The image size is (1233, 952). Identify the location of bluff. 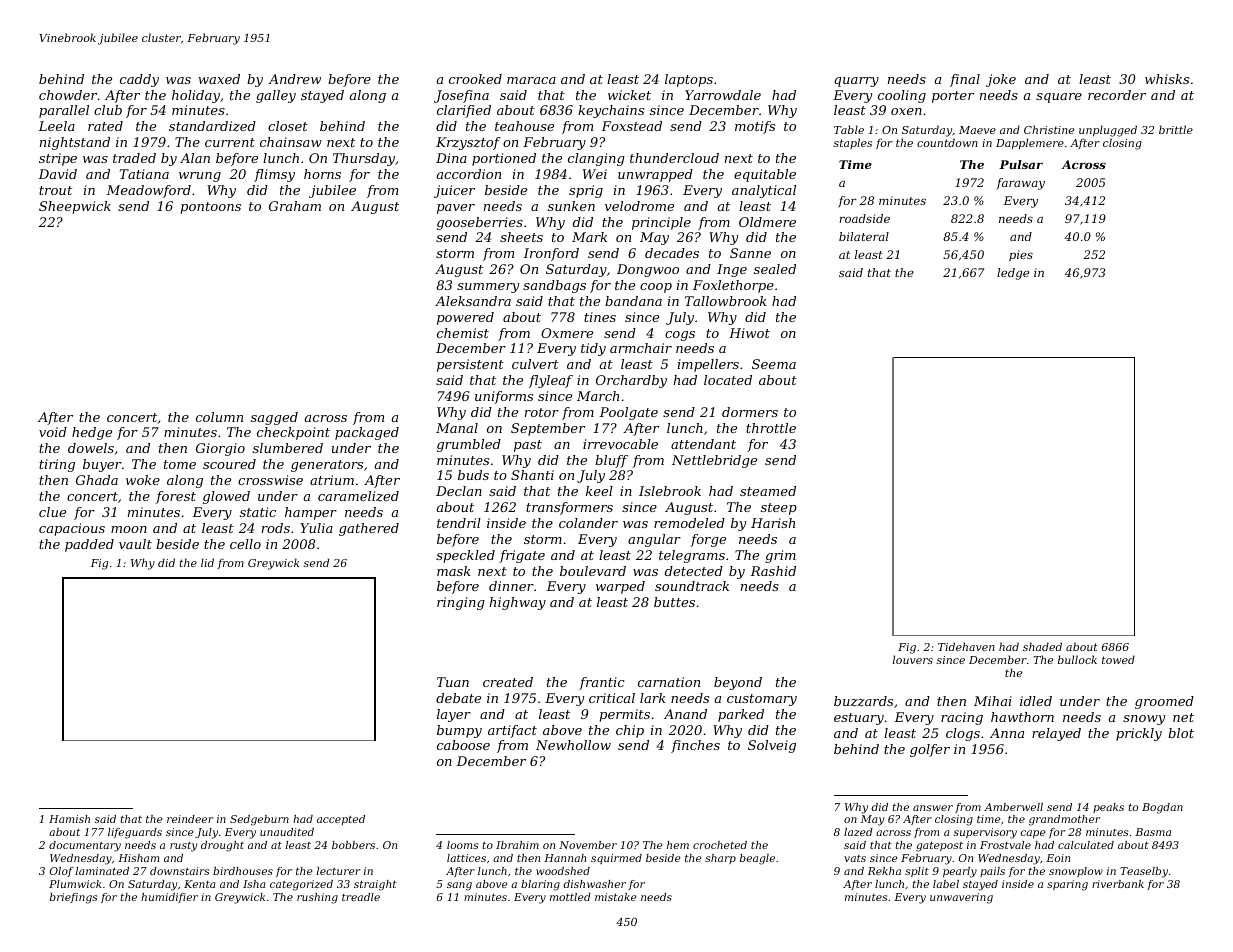
(611, 461).
